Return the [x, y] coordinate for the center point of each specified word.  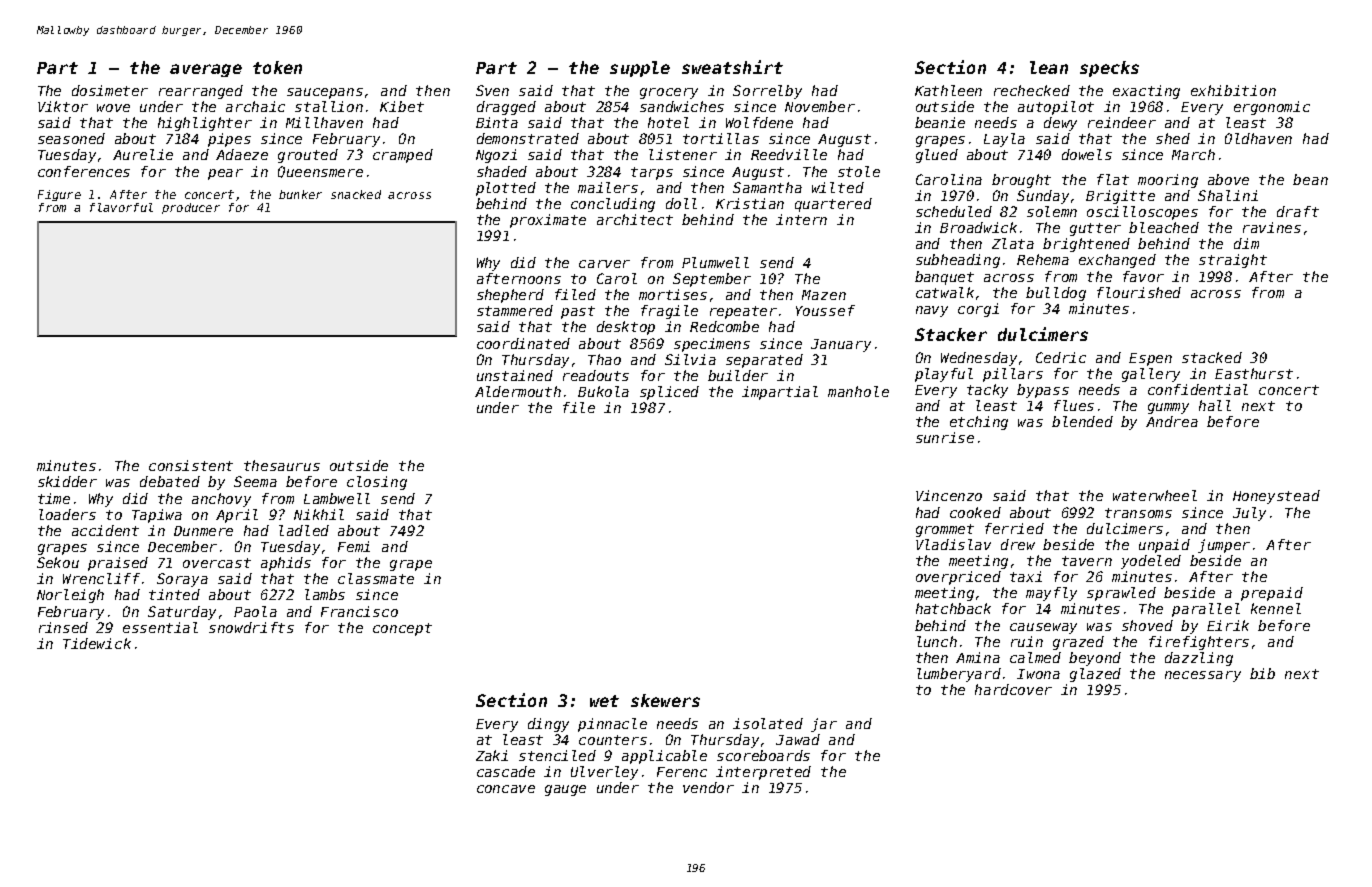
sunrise [945, 437]
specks [1109, 69]
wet [604, 701]
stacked [1212, 357]
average [206, 70]
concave [506, 789]
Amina [978, 657]
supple [640, 69]
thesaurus [282, 465]
